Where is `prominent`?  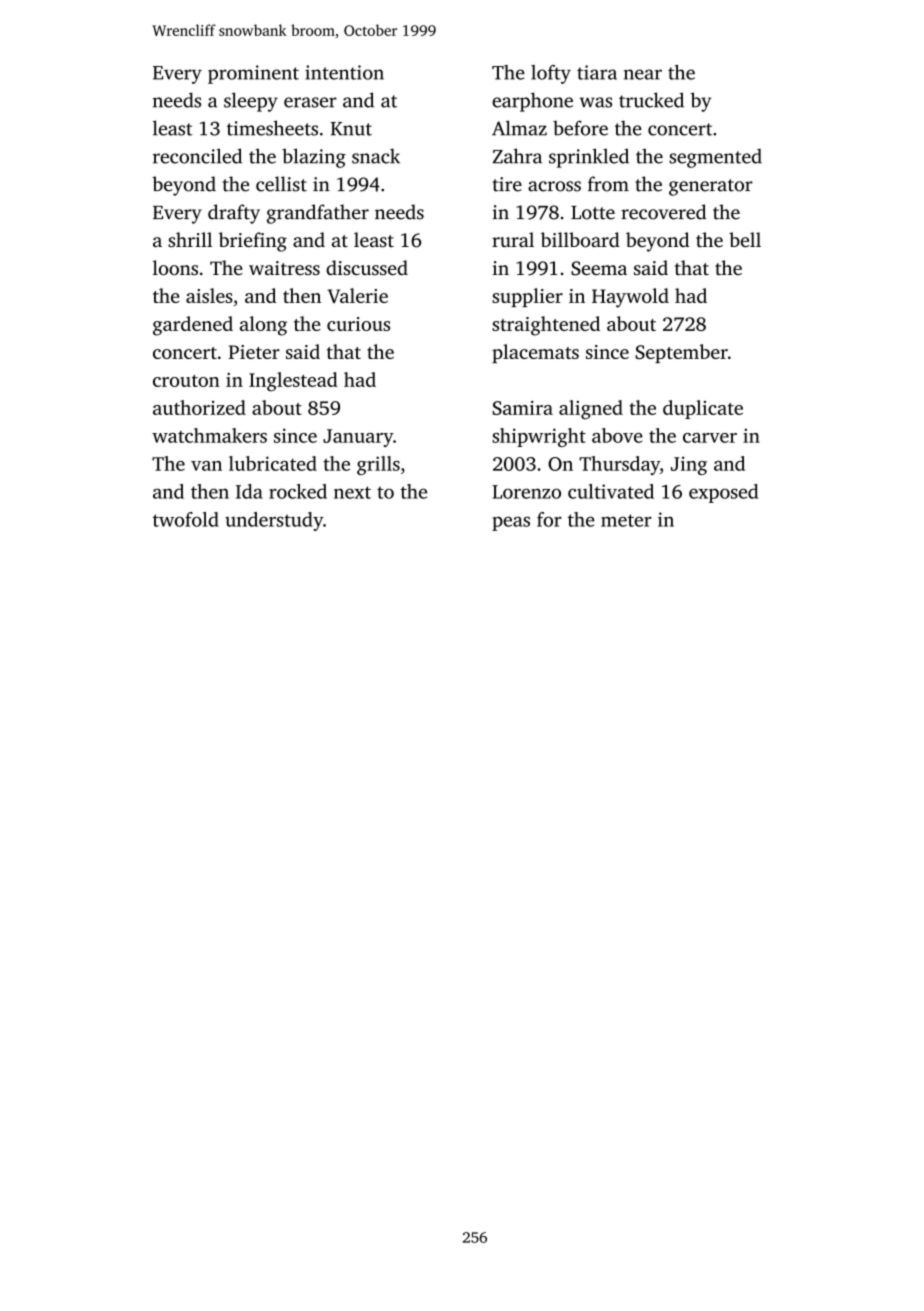 prominent is located at coordinates (253, 74).
